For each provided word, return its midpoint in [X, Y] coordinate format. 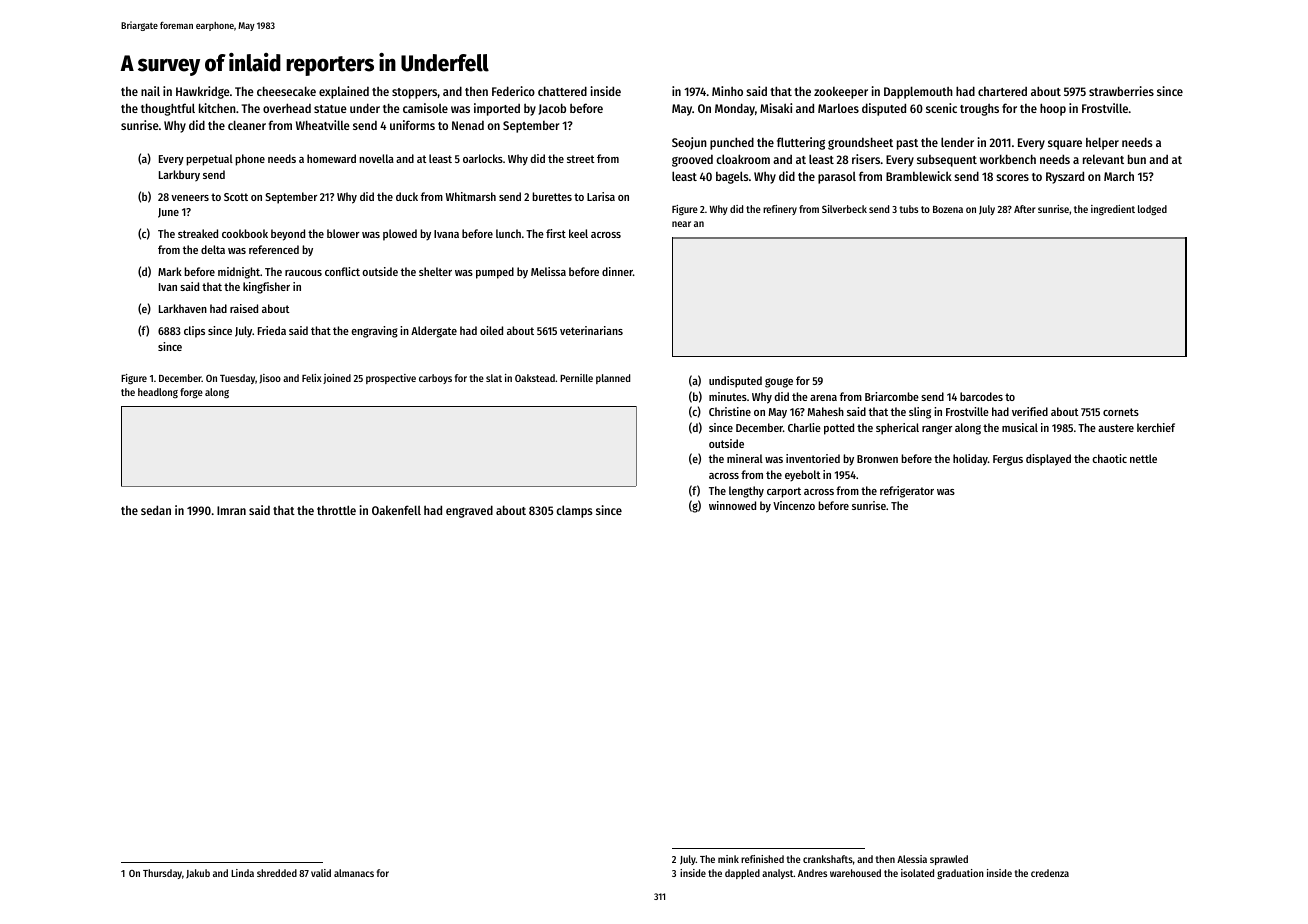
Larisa [601, 196]
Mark [170, 271]
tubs [909, 209]
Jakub [198, 874]
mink [728, 859]
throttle [336, 510]
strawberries [1121, 91]
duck [407, 196]
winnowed [732, 505]
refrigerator [907, 492]
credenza [1050, 873]
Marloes [838, 108]
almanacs [354, 873]
